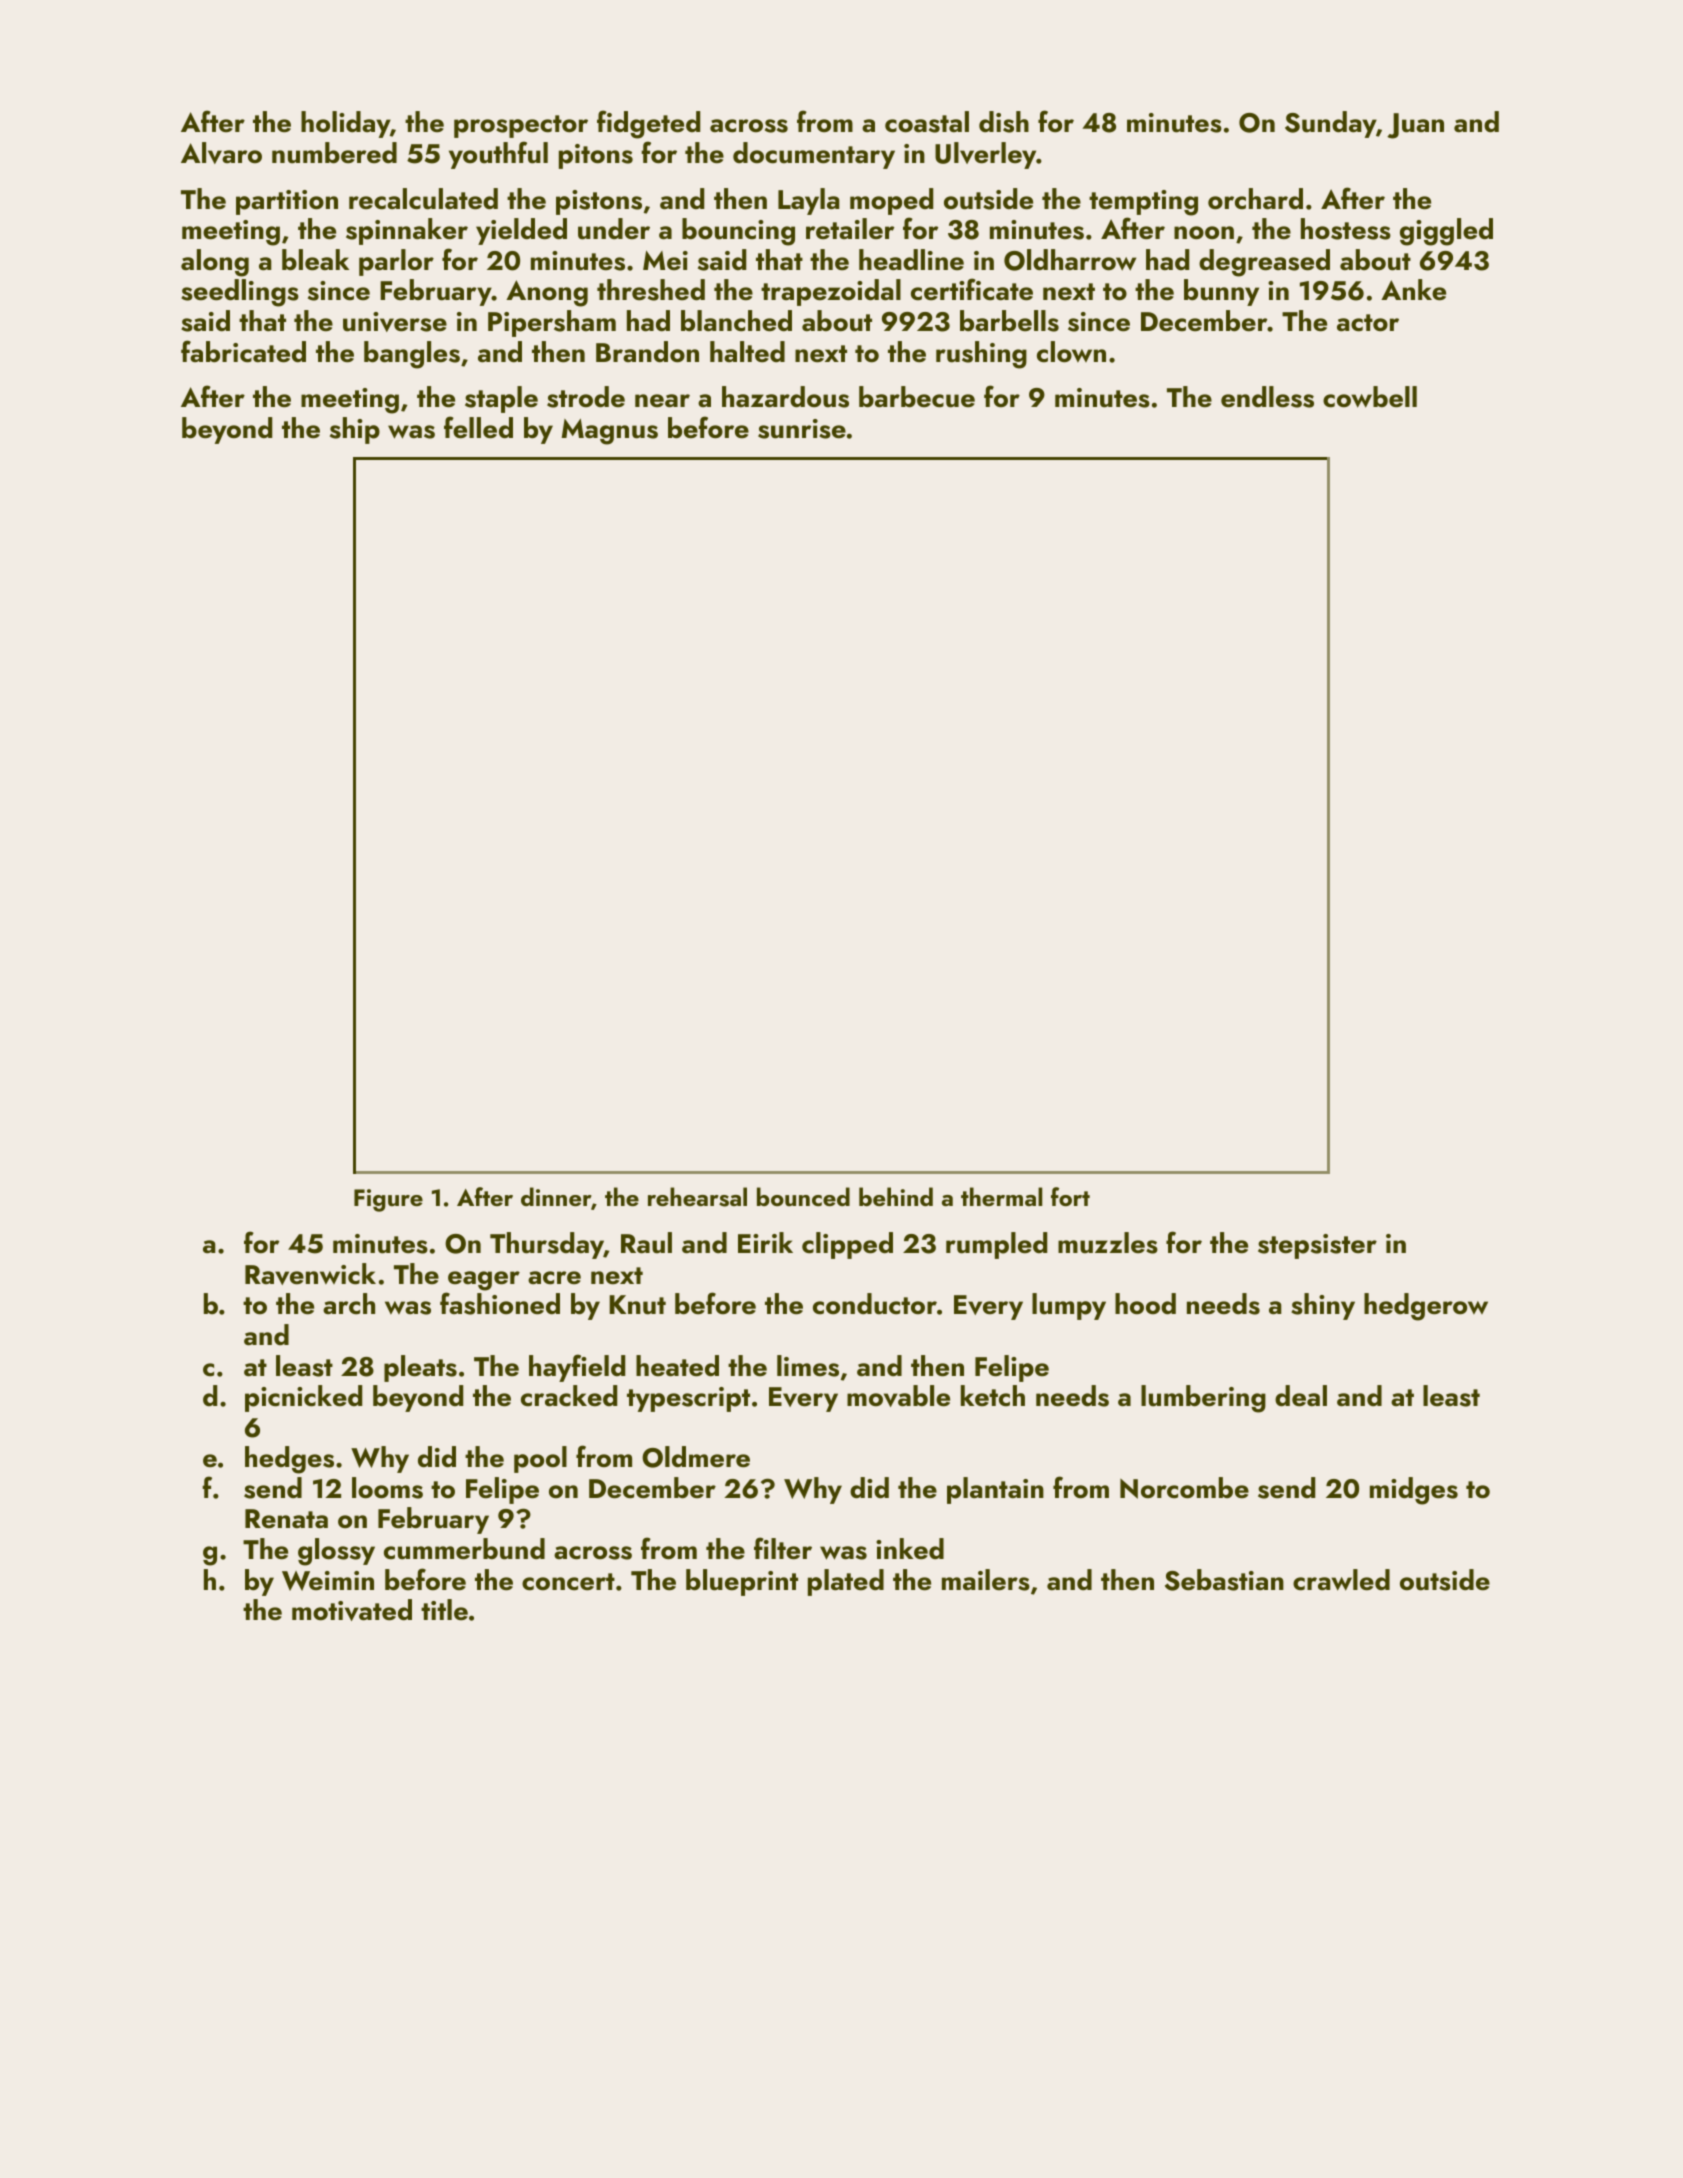 This screenshot has width=1683, height=2178. Describe the element at coordinates (355, 430) in the screenshot. I see `ship` at that location.
